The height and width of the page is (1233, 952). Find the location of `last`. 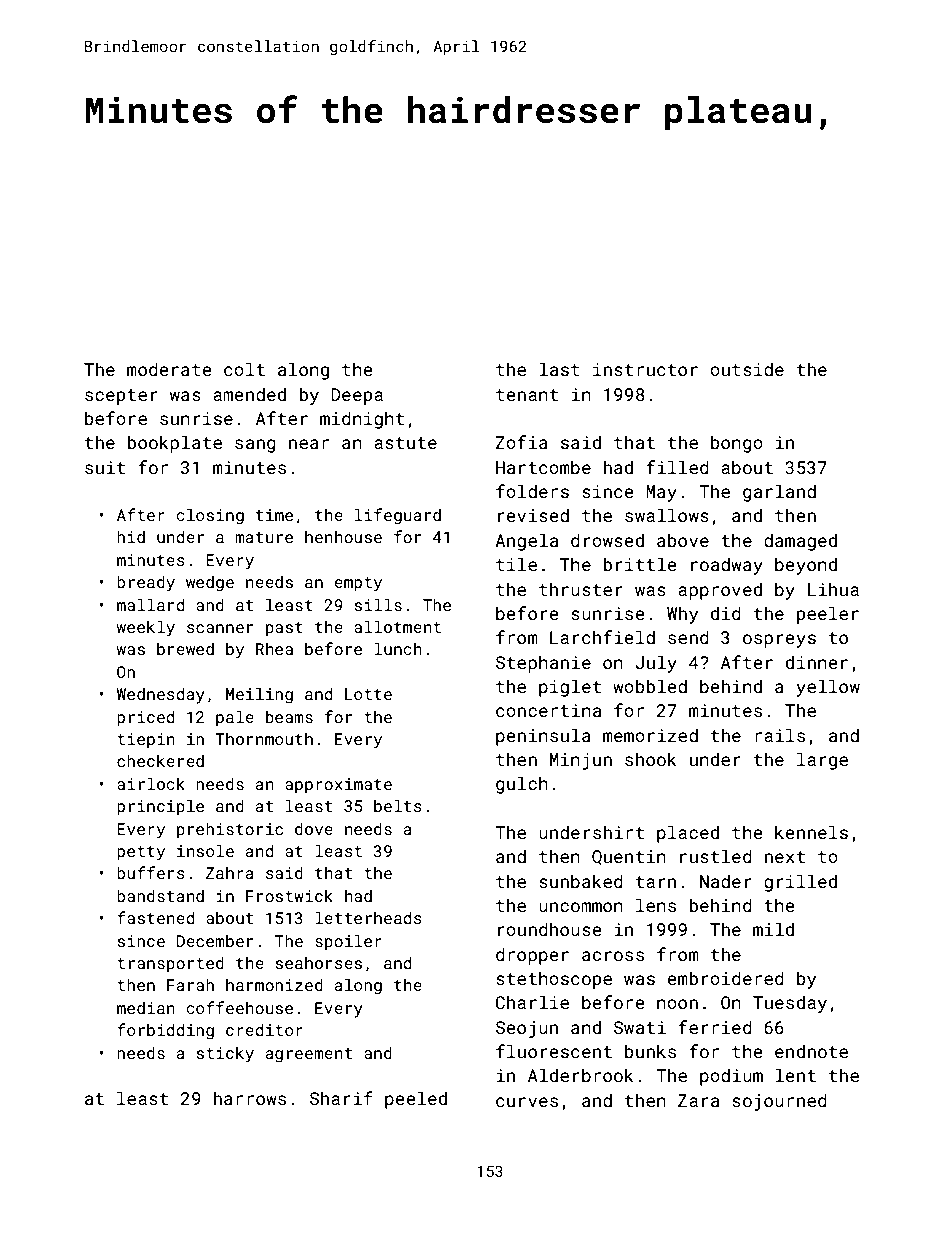

last is located at coordinates (559, 369).
